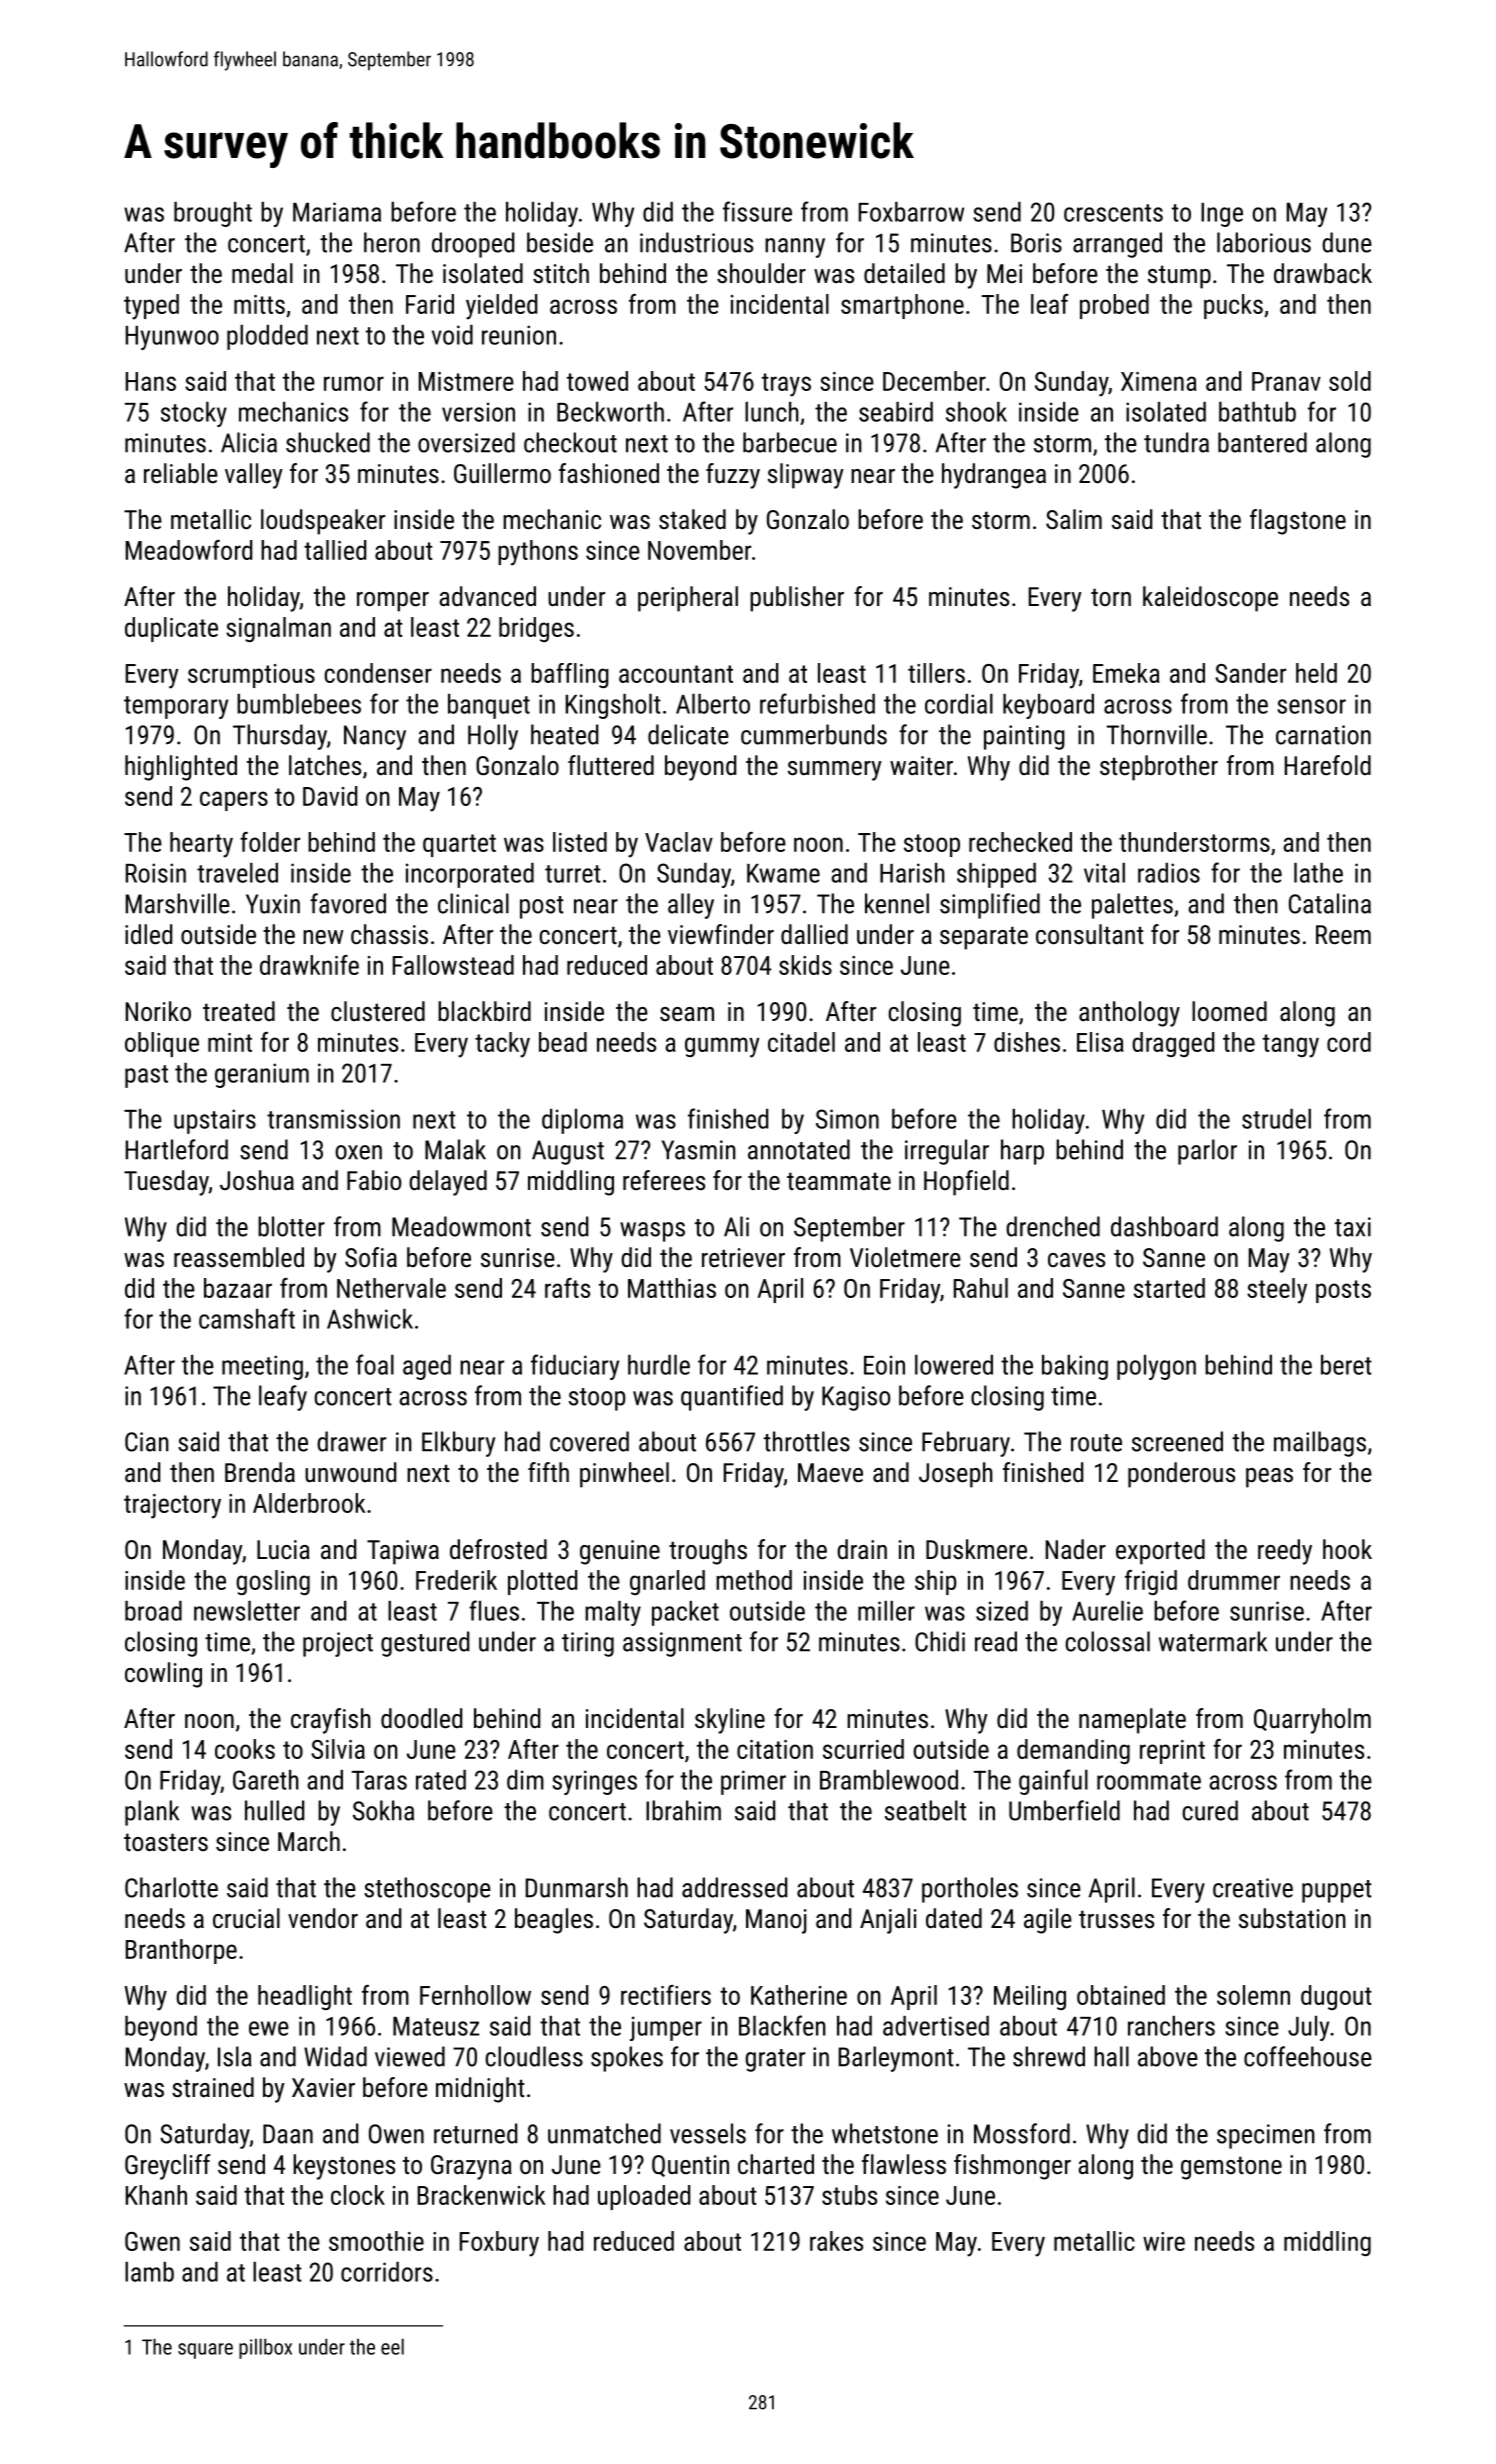 This image has height=2464, width=1496. I want to click on Kwame, so click(783, 873).
